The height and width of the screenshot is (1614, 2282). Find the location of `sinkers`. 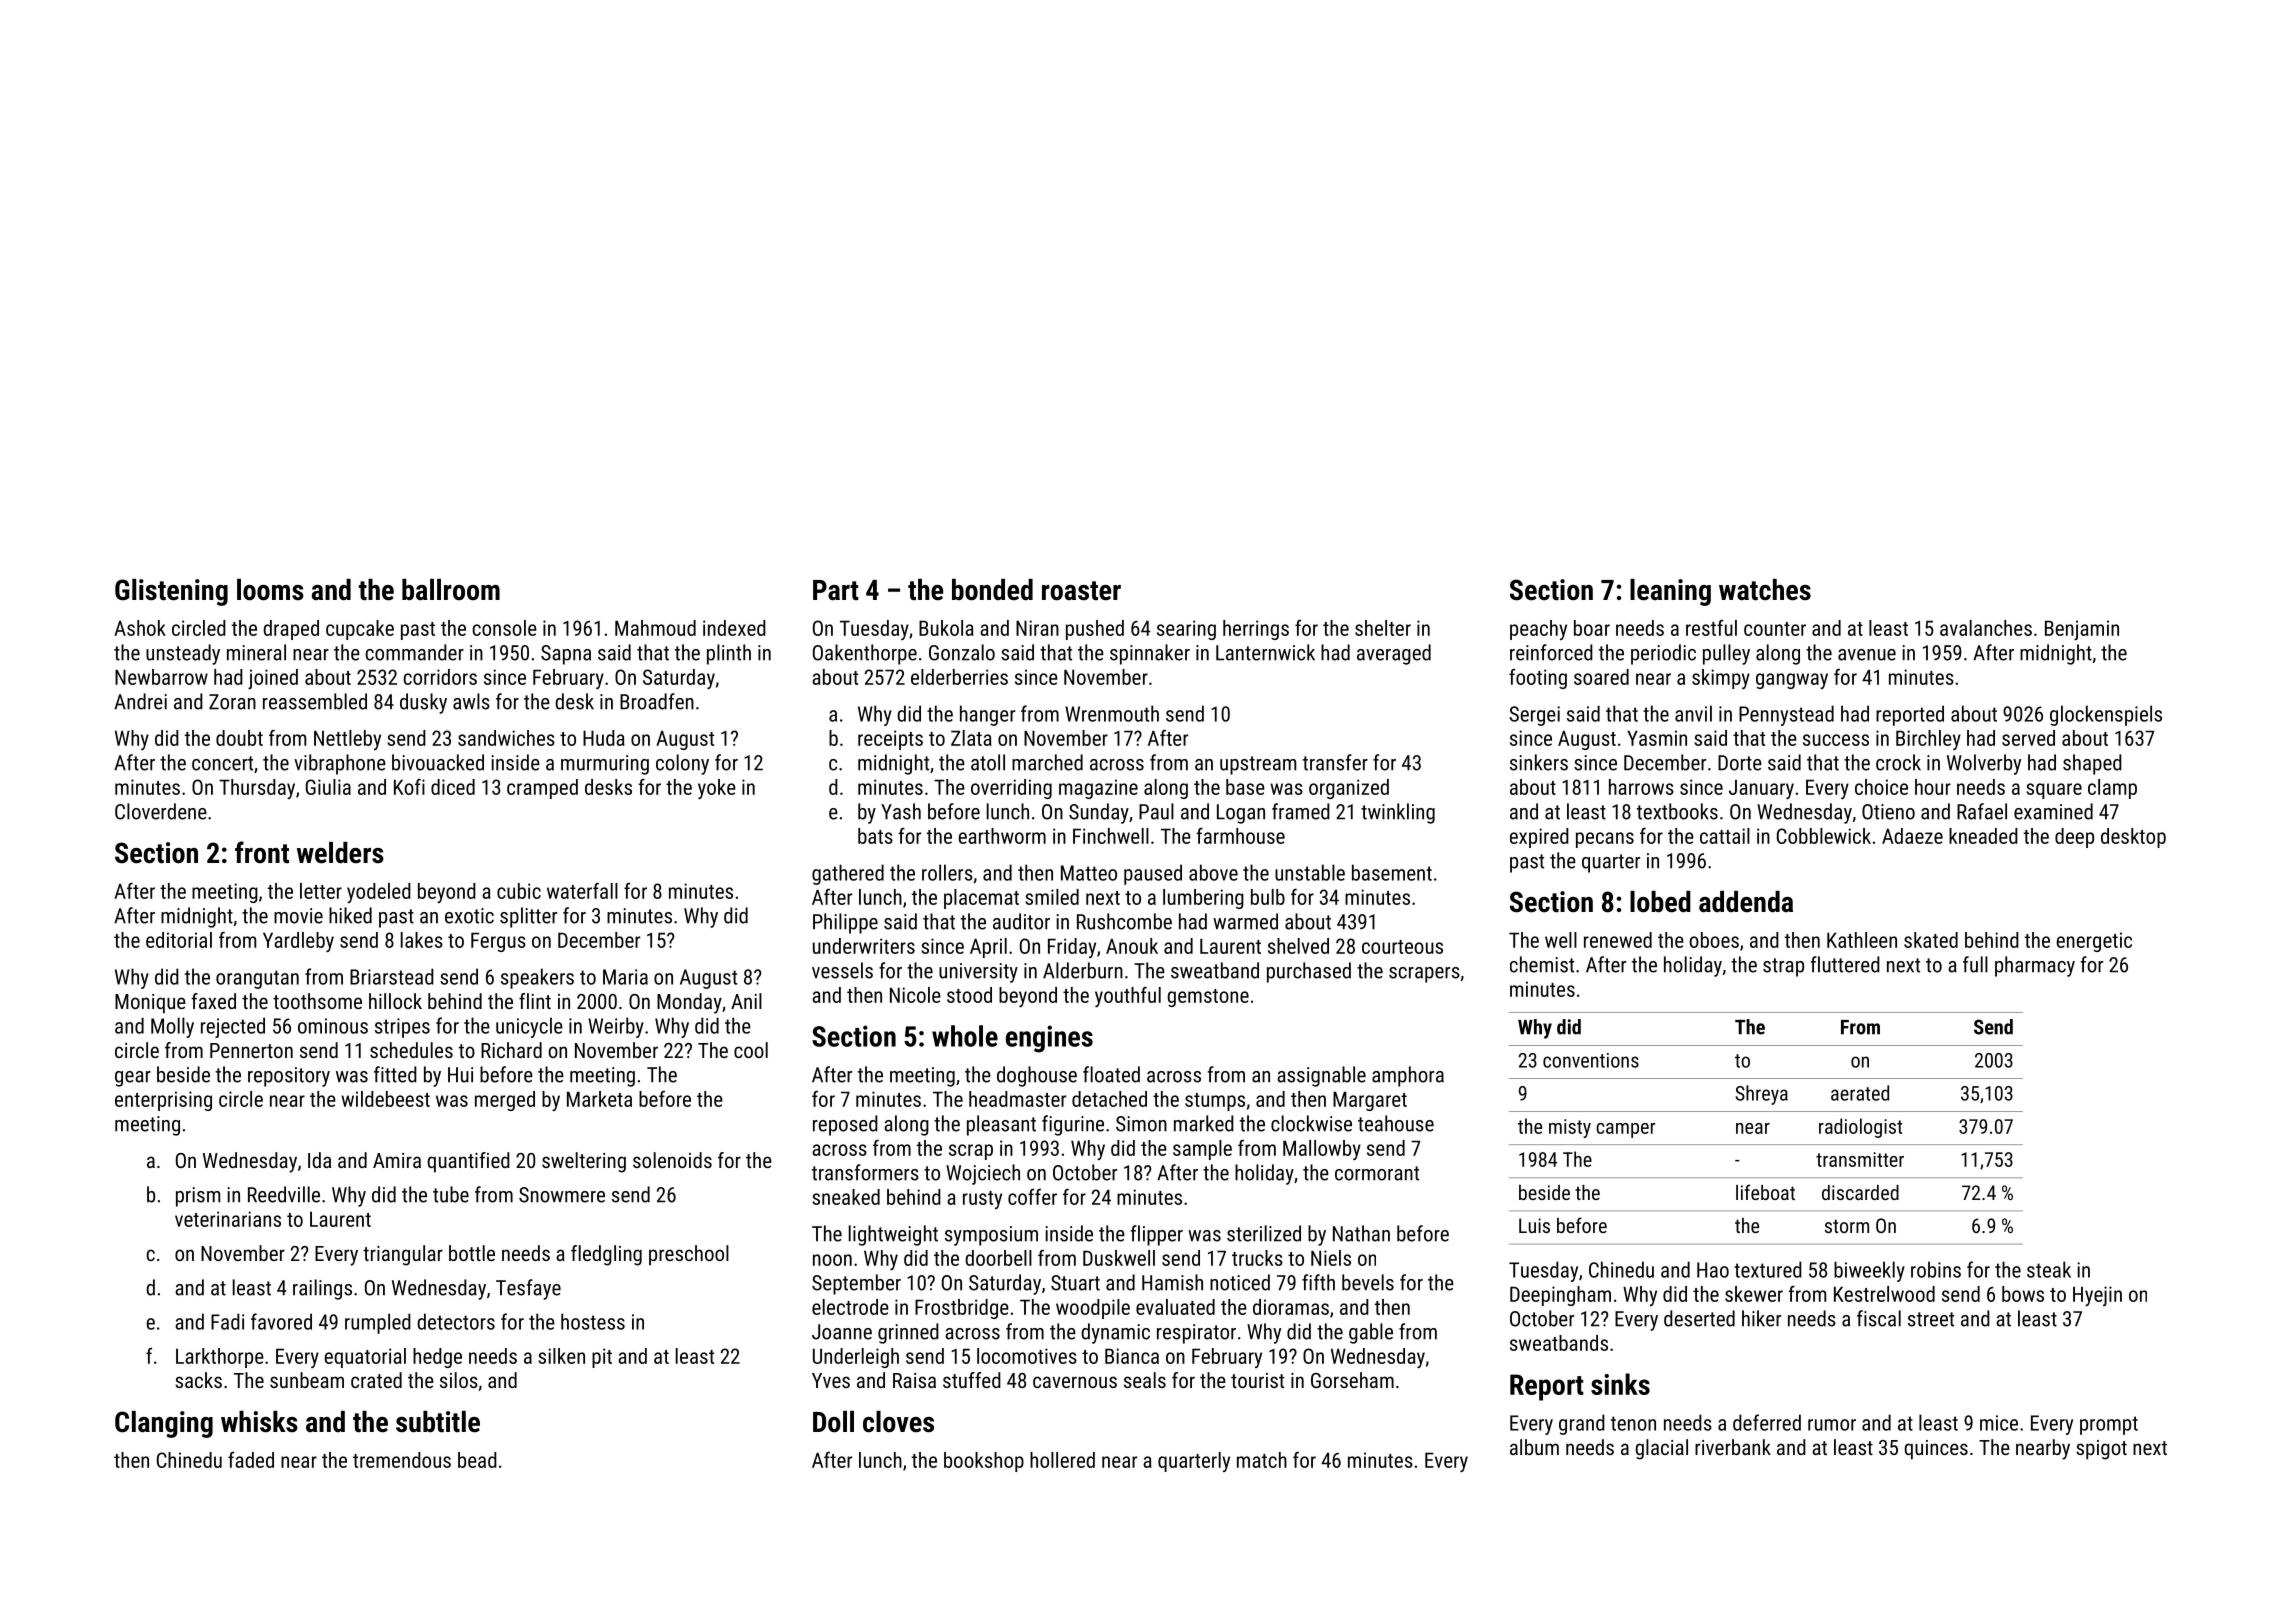

sinkers is located at coordinates (1539, 762).
